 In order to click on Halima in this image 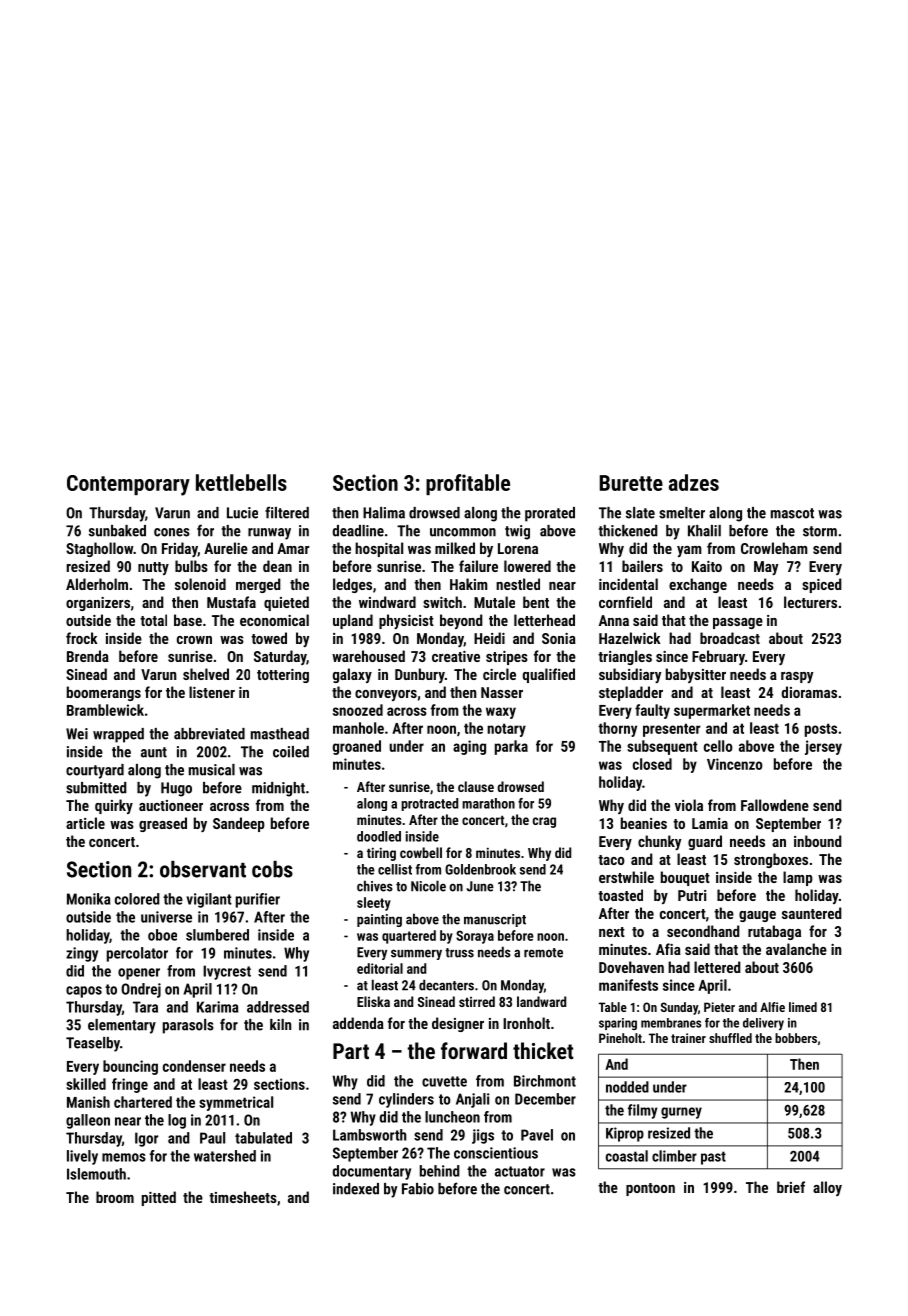, I will do `click(384, 513)`.
